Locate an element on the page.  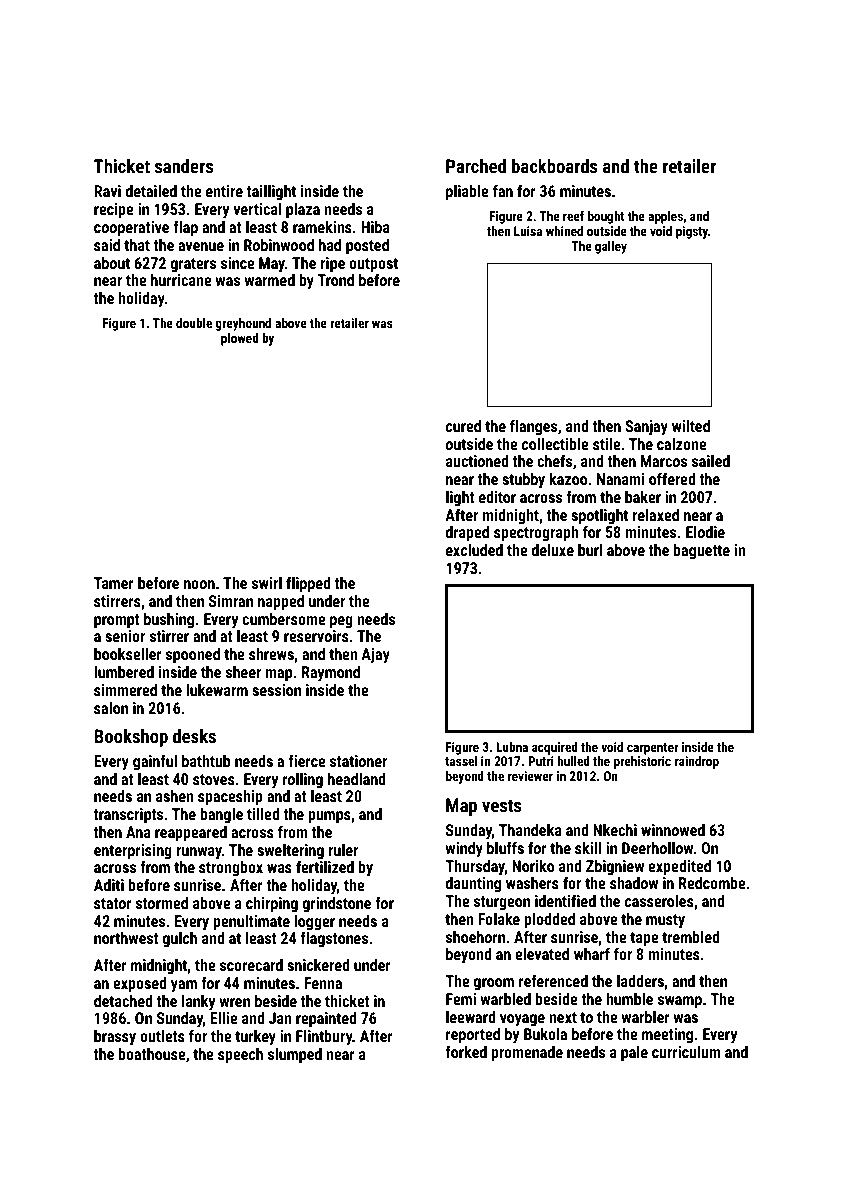
Ellie is located at coordinates (224, 1018).
